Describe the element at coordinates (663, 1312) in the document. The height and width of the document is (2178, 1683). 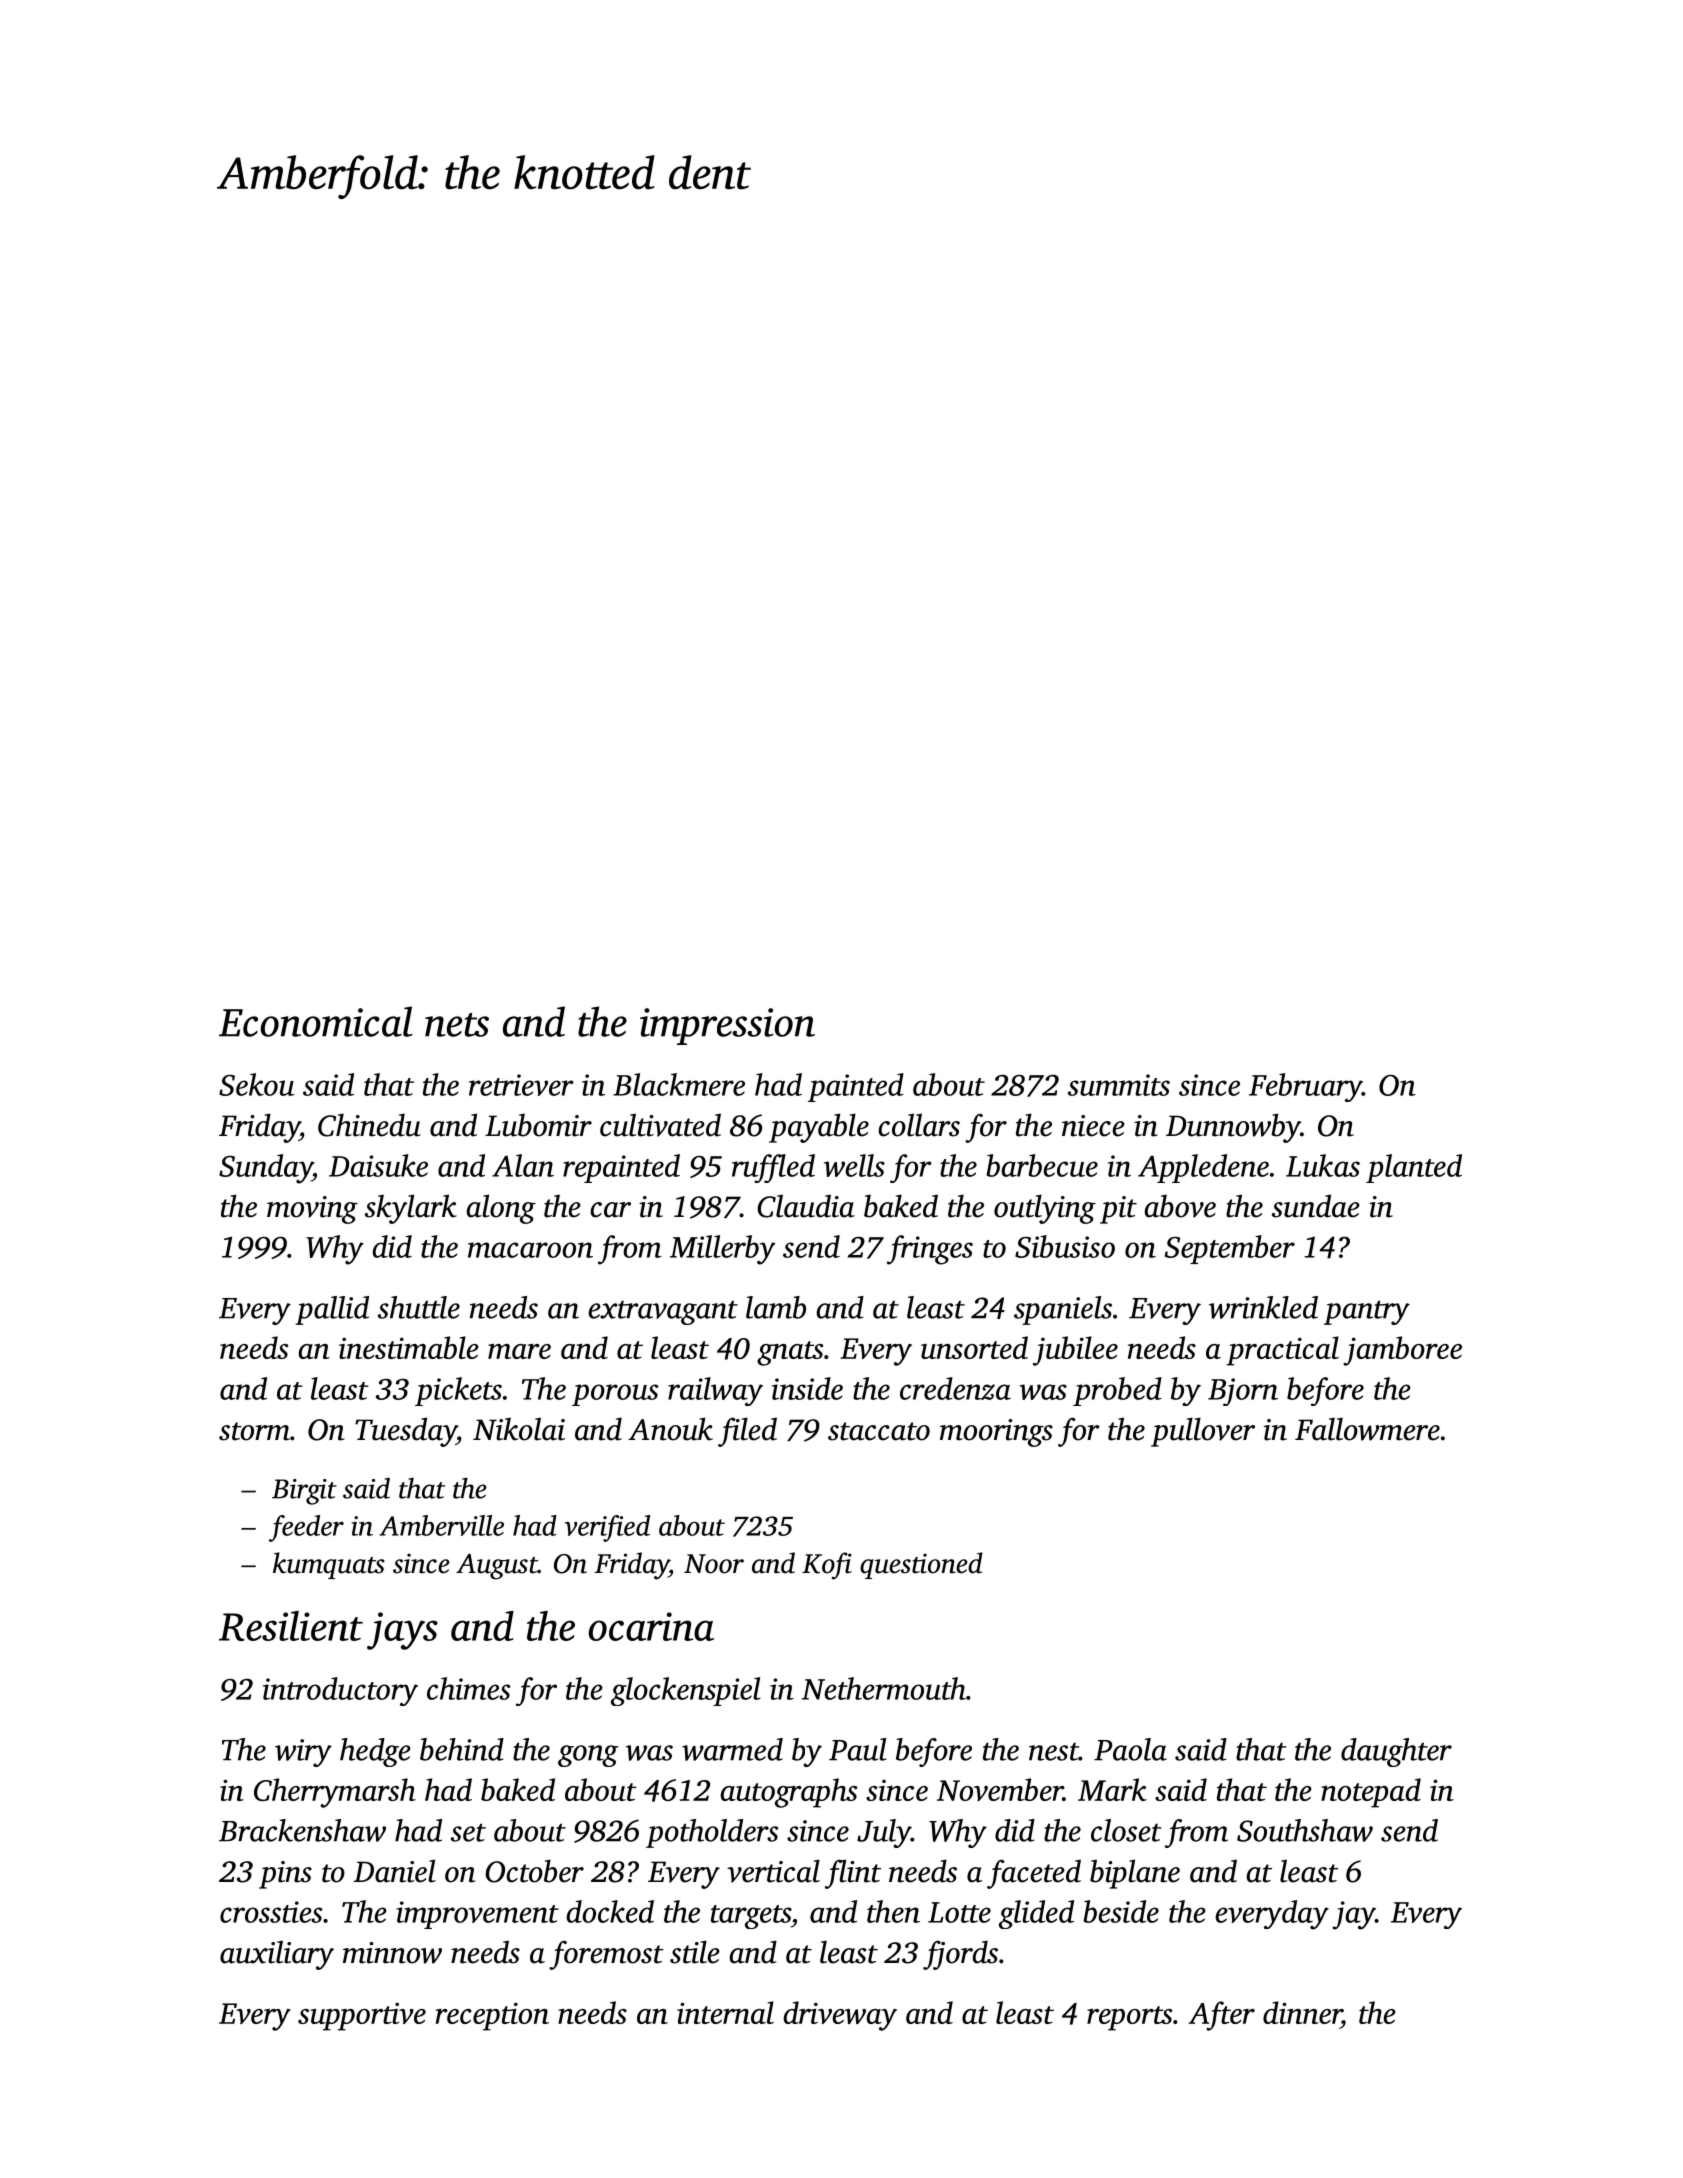
I see `extravagant` at that location.
